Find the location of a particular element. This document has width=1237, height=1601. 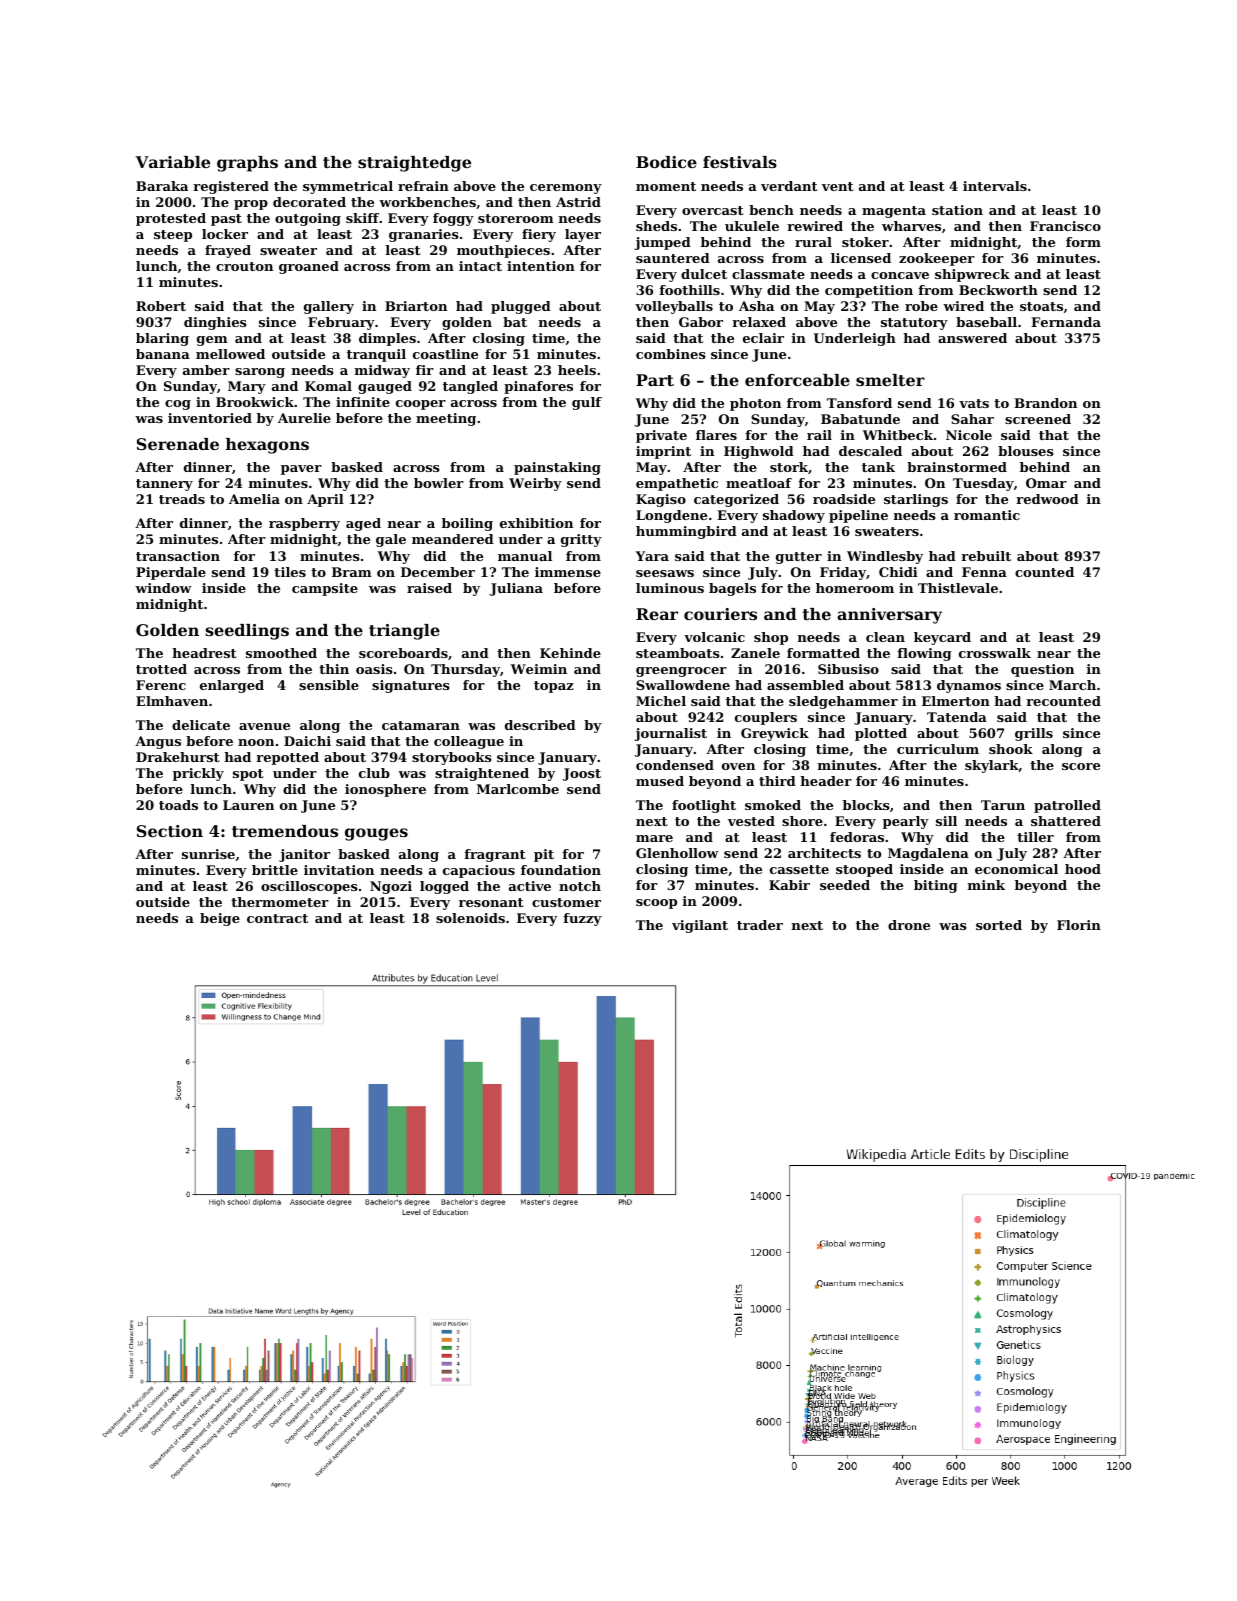

foggy is located at coordinates (453, 219).
